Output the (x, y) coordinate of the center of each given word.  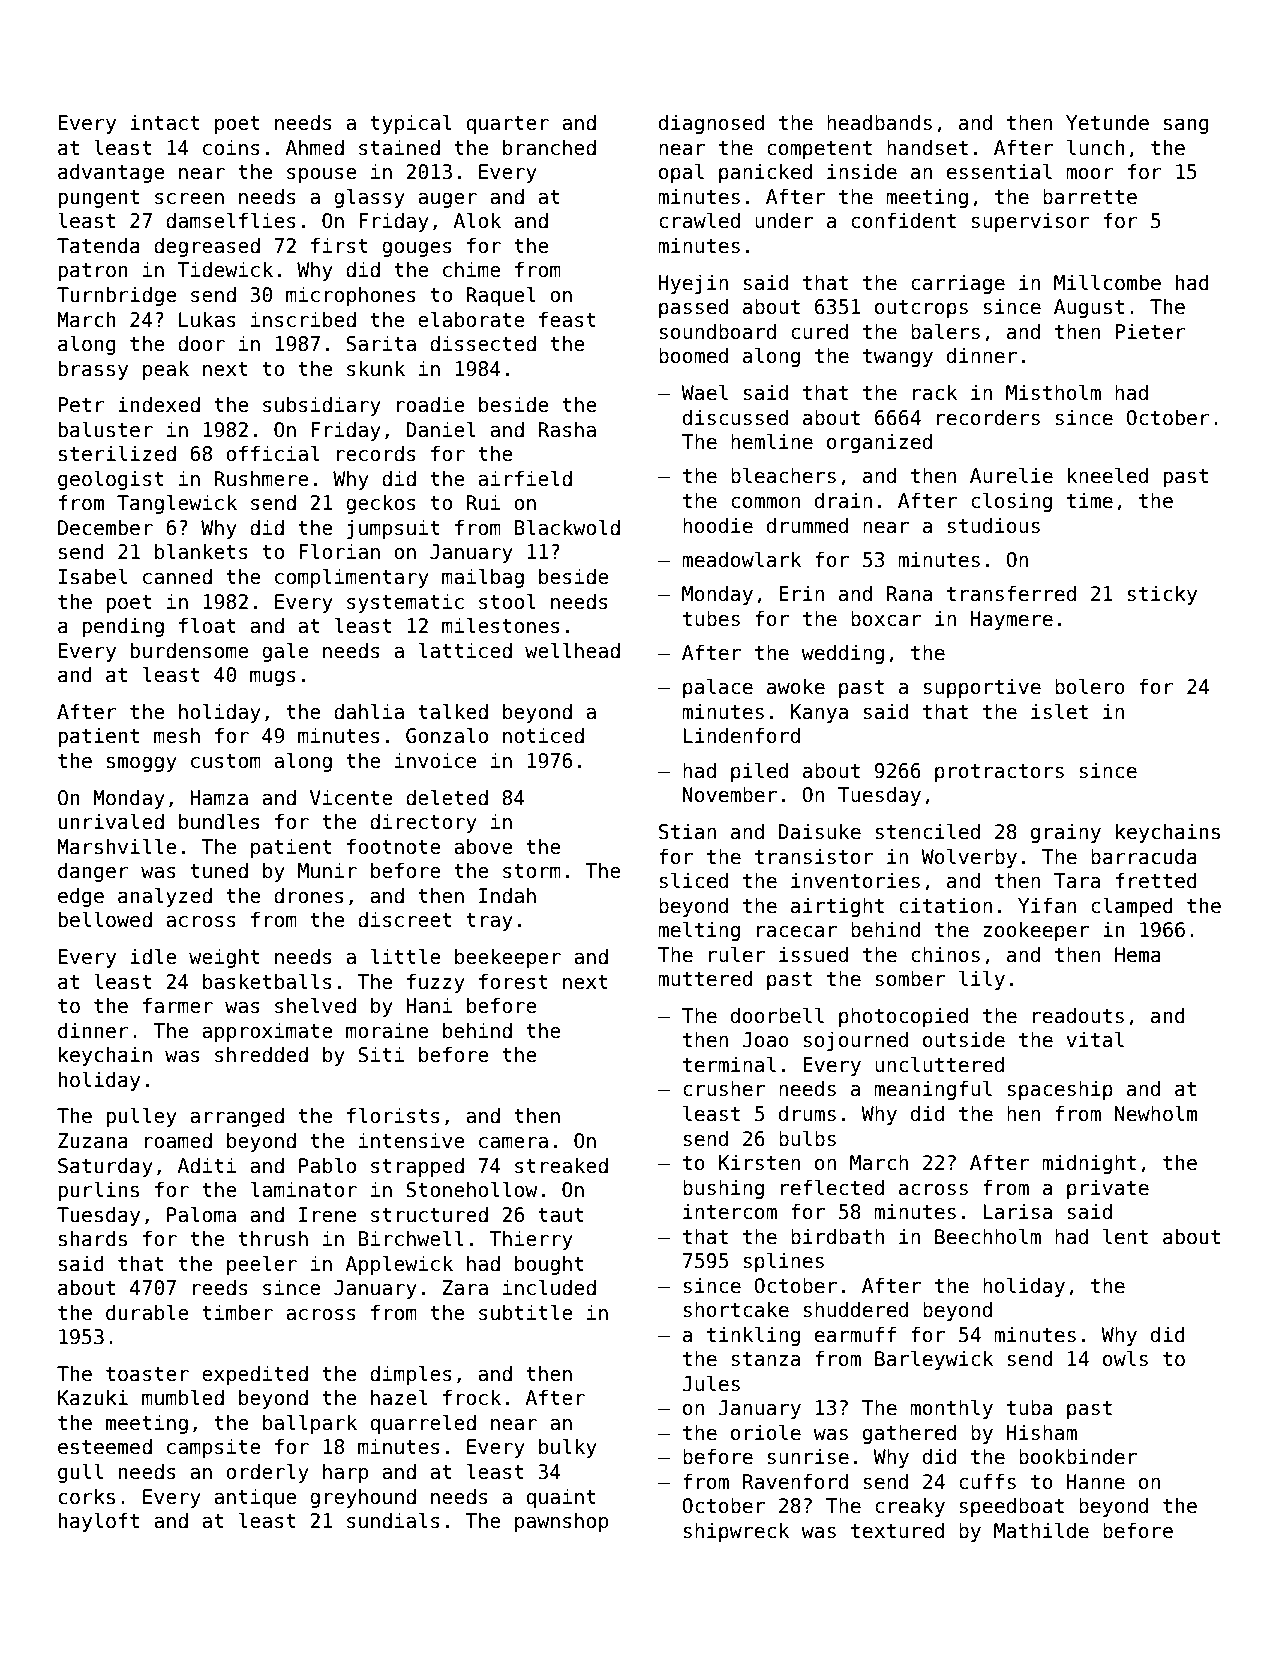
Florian (339, 551)
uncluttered (939, 1064)
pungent (98, 199)
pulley (141, 1117)
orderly (267, 1473)
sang (1186, 126)
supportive (982, 688)
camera (513, 1143)
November (730, 794)
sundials (393, 1520)
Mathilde (1041, 1530)
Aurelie (1011, 475)
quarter (507, 125)
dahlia (369, 711)
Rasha (567, 429)
